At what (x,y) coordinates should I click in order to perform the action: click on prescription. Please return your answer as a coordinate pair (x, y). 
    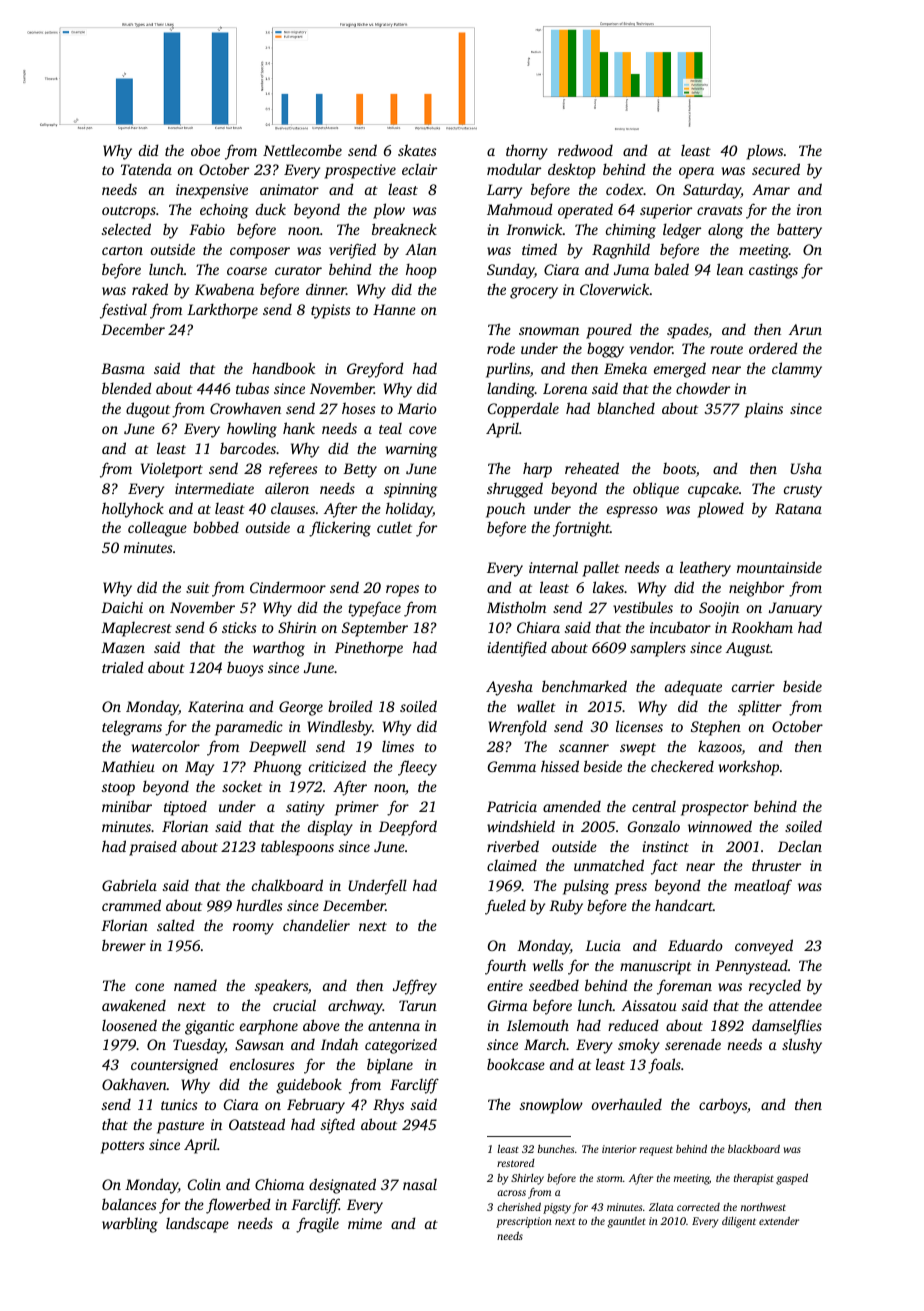
    Looking at the image, I should click on (524, 1222).
